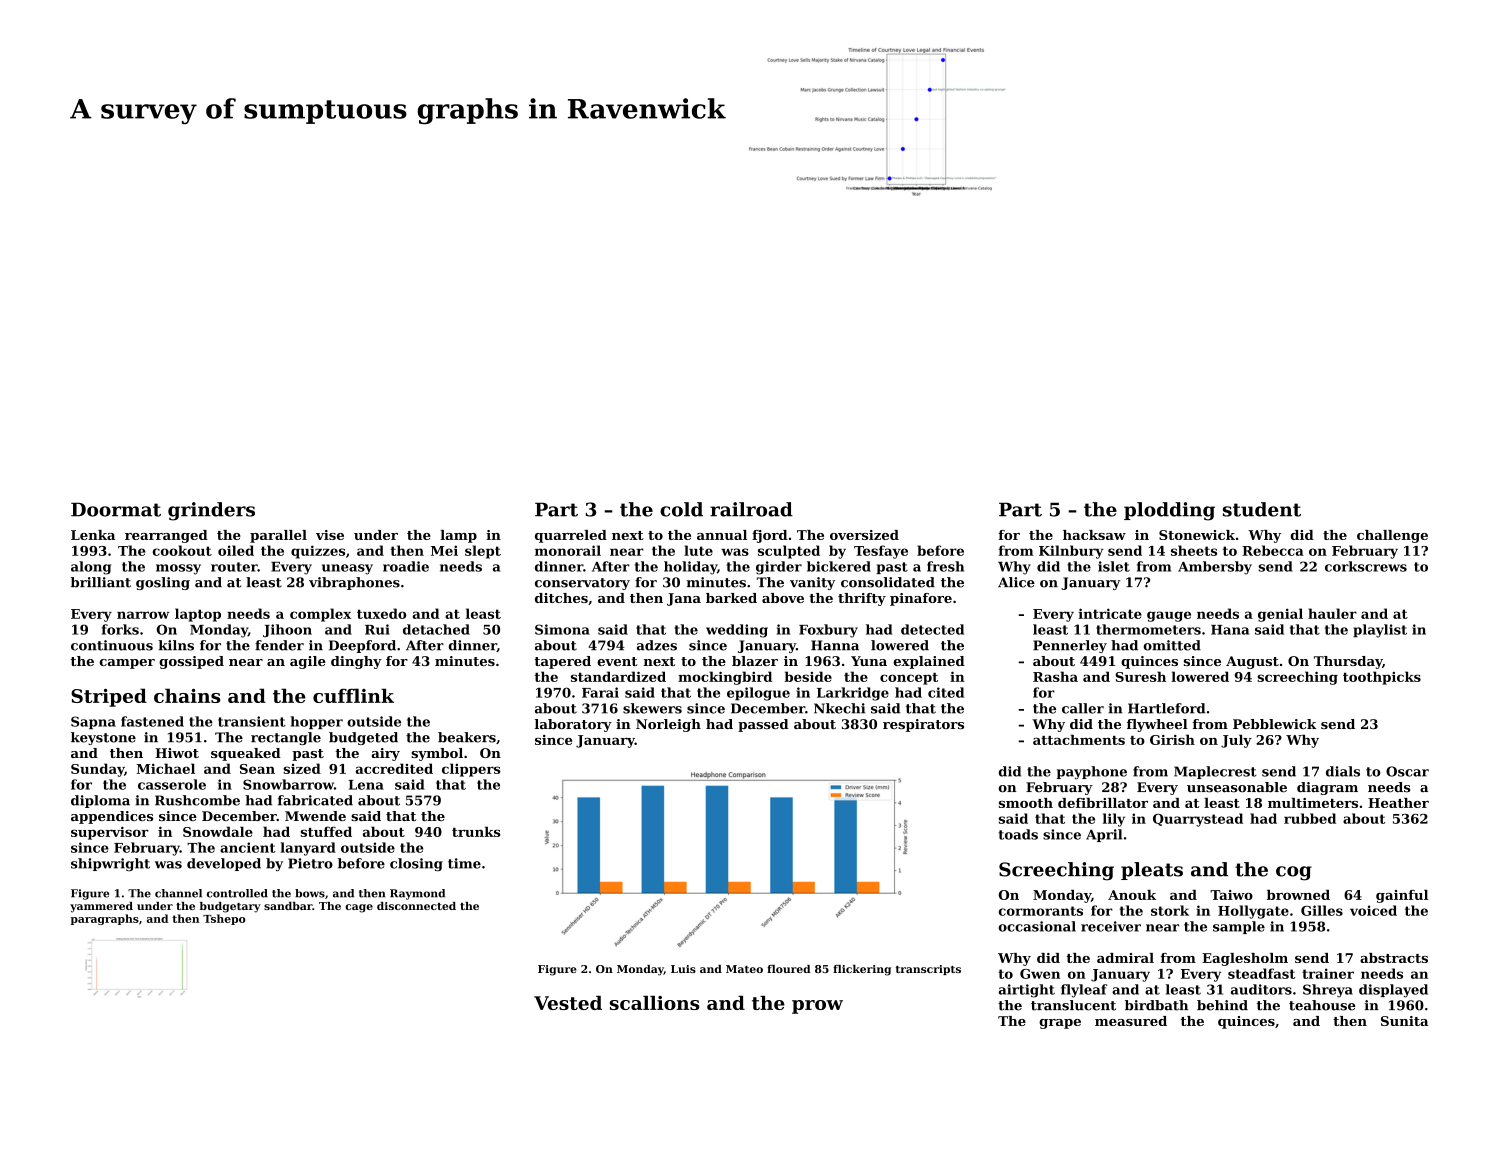 Image resolution: width=1499 pixels, height=1158 pixels. What do you see at coordinates (178, 569) in the screenshot?
I see `mossy` at bounding box center [178, 569].
